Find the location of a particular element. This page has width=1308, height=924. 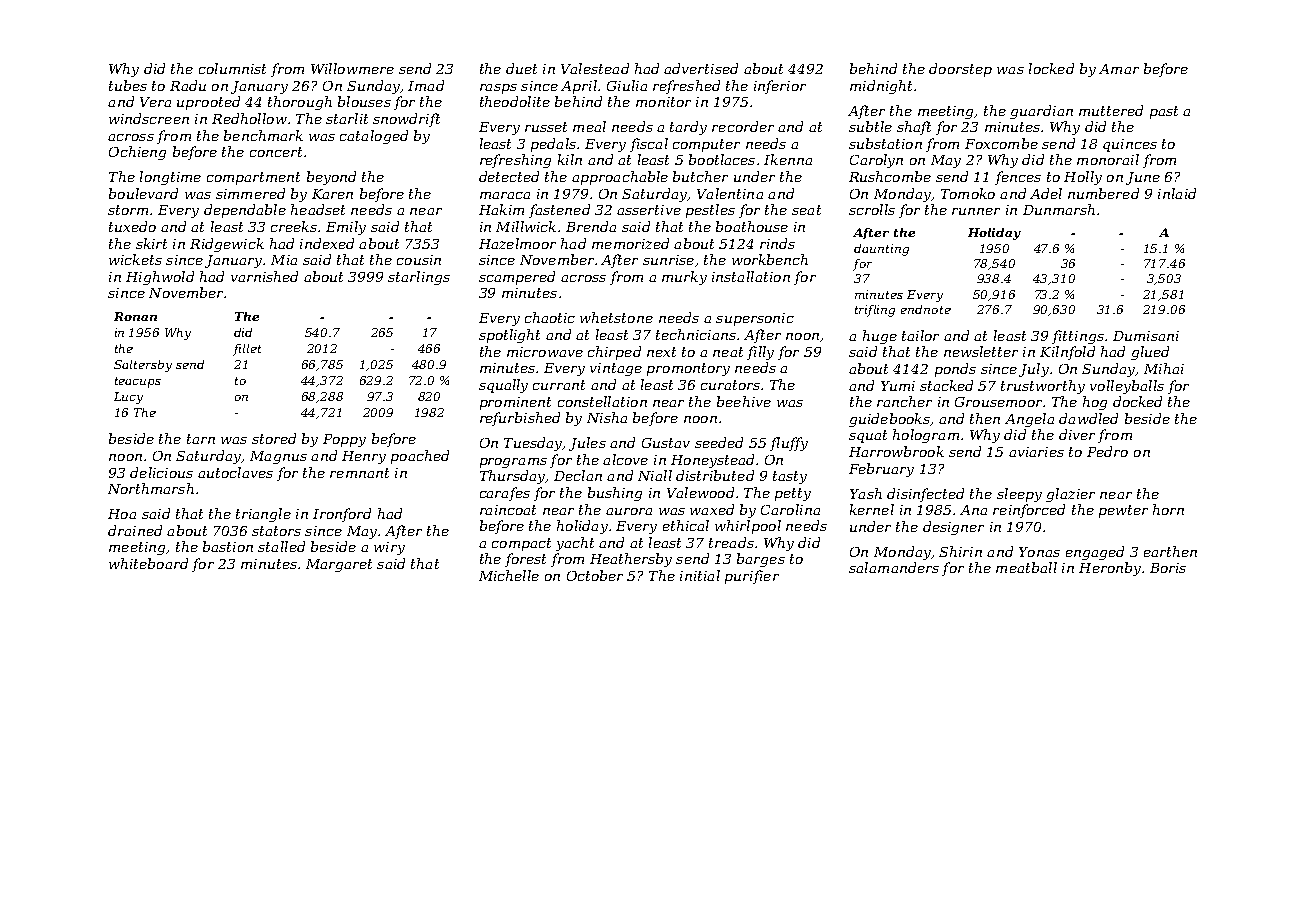

neat is located at coordinates (728, 352).
